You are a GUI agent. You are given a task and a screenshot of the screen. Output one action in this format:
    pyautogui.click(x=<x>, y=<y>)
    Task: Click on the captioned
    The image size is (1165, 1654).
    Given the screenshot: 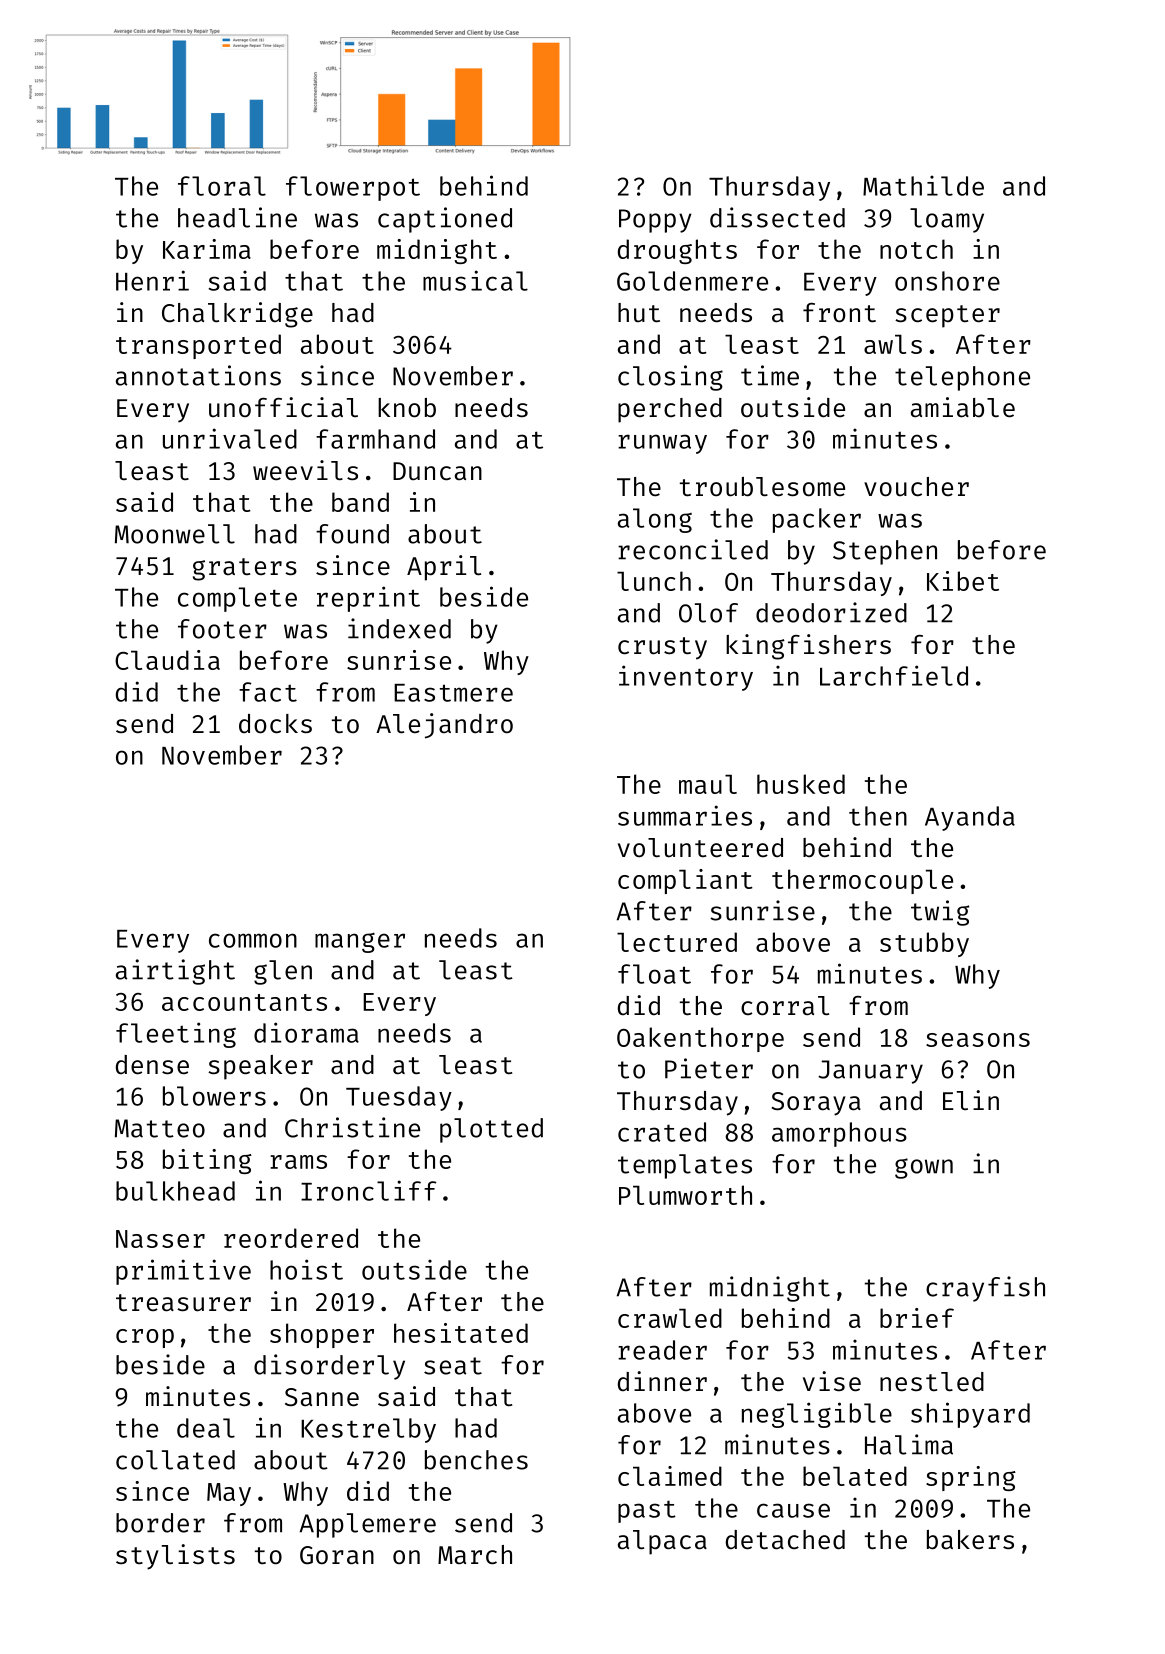 What is the action you would take?
    pyautogui.click(x=445, y=220)
